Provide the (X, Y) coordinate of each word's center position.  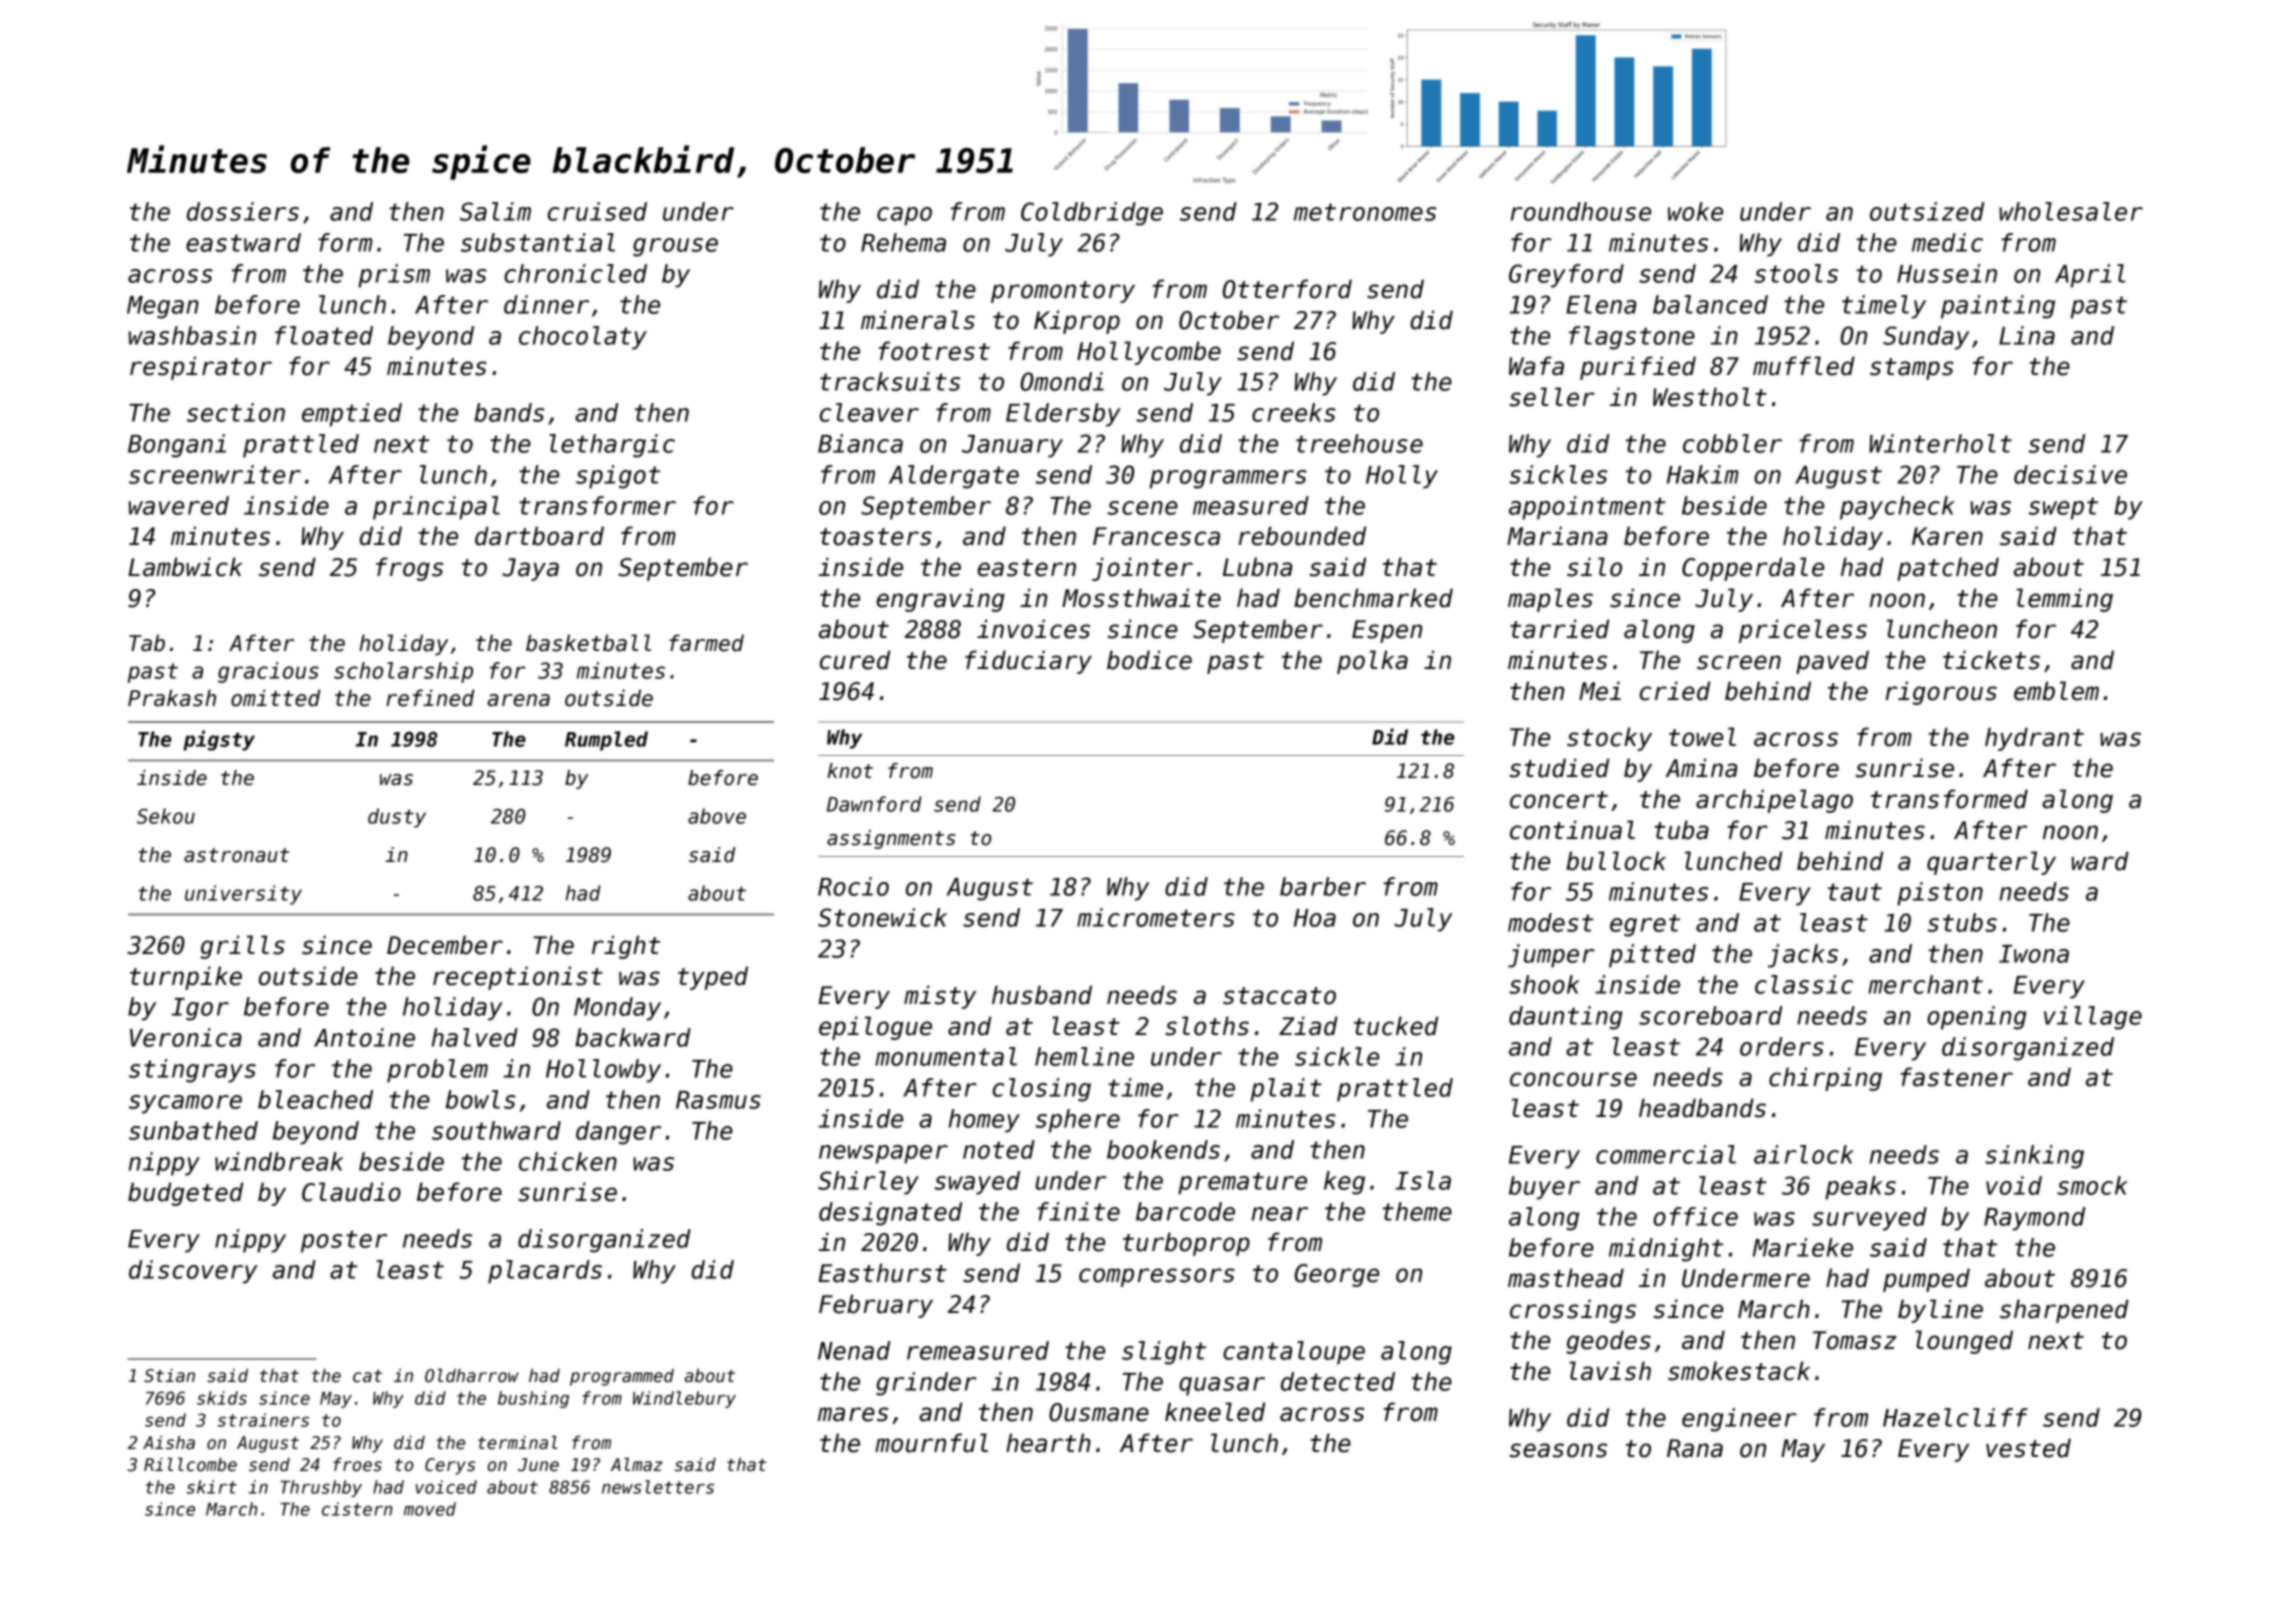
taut (1855, 892)
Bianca (860, 443)
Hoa (1315, 918)
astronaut (236, 855)
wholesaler (2071, 211)
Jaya (530, 569)
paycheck (1897, 508)
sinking (2034, 1157)
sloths (1207, 1026)
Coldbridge (1092, 214)
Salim (495, 211)
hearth (1048, 1443)
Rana (1695, 1448)
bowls (481, 1099)
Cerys (450, 1466)
